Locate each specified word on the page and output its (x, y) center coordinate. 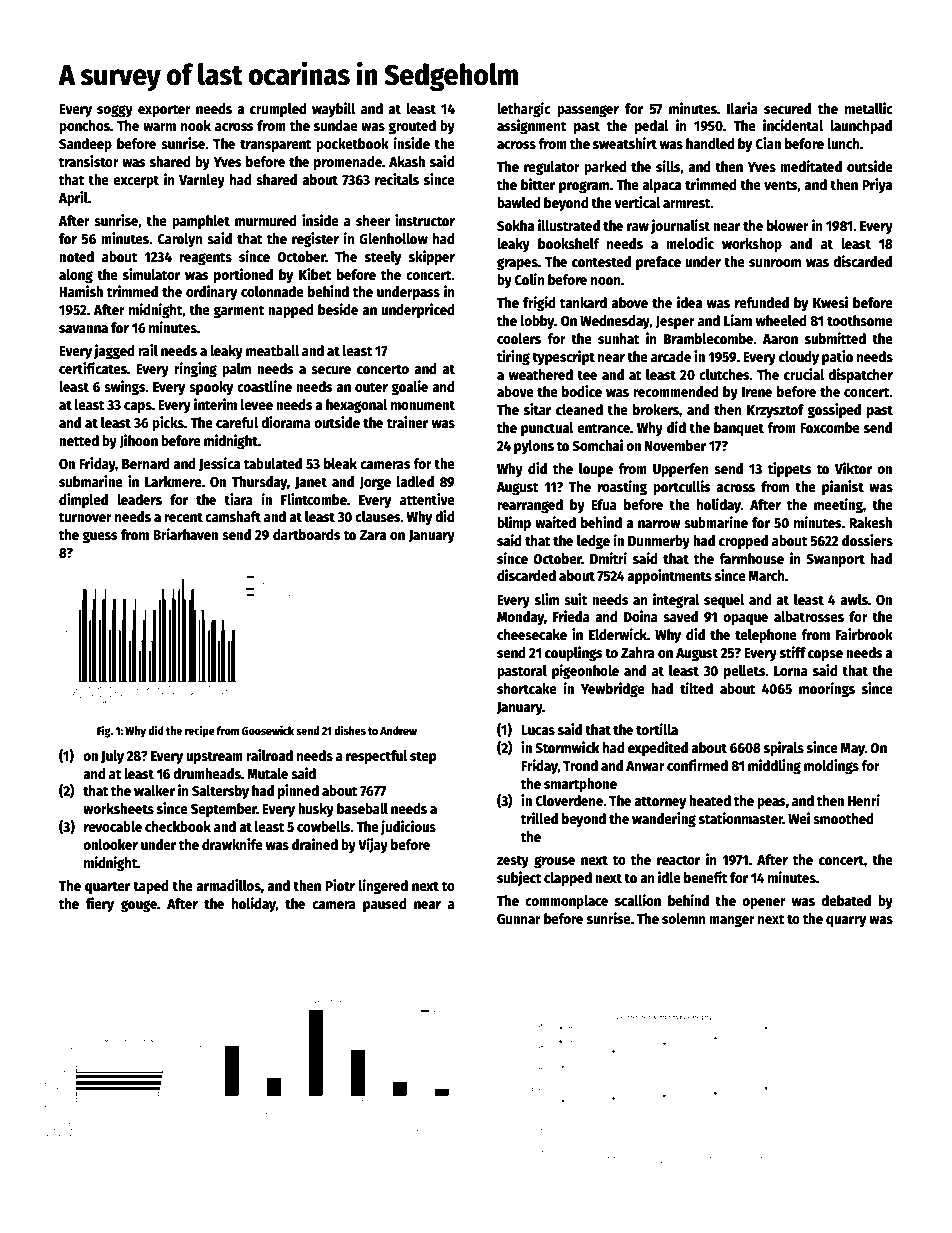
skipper (432, 257)
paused (385, 905)
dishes (350, 730)
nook (196, 125)
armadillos (228, 885)
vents (781, 185)
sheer (373, 220)
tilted (696, 688)
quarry (846, 921)
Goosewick (268, 730)
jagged (114, 351)
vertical (637, 202)
